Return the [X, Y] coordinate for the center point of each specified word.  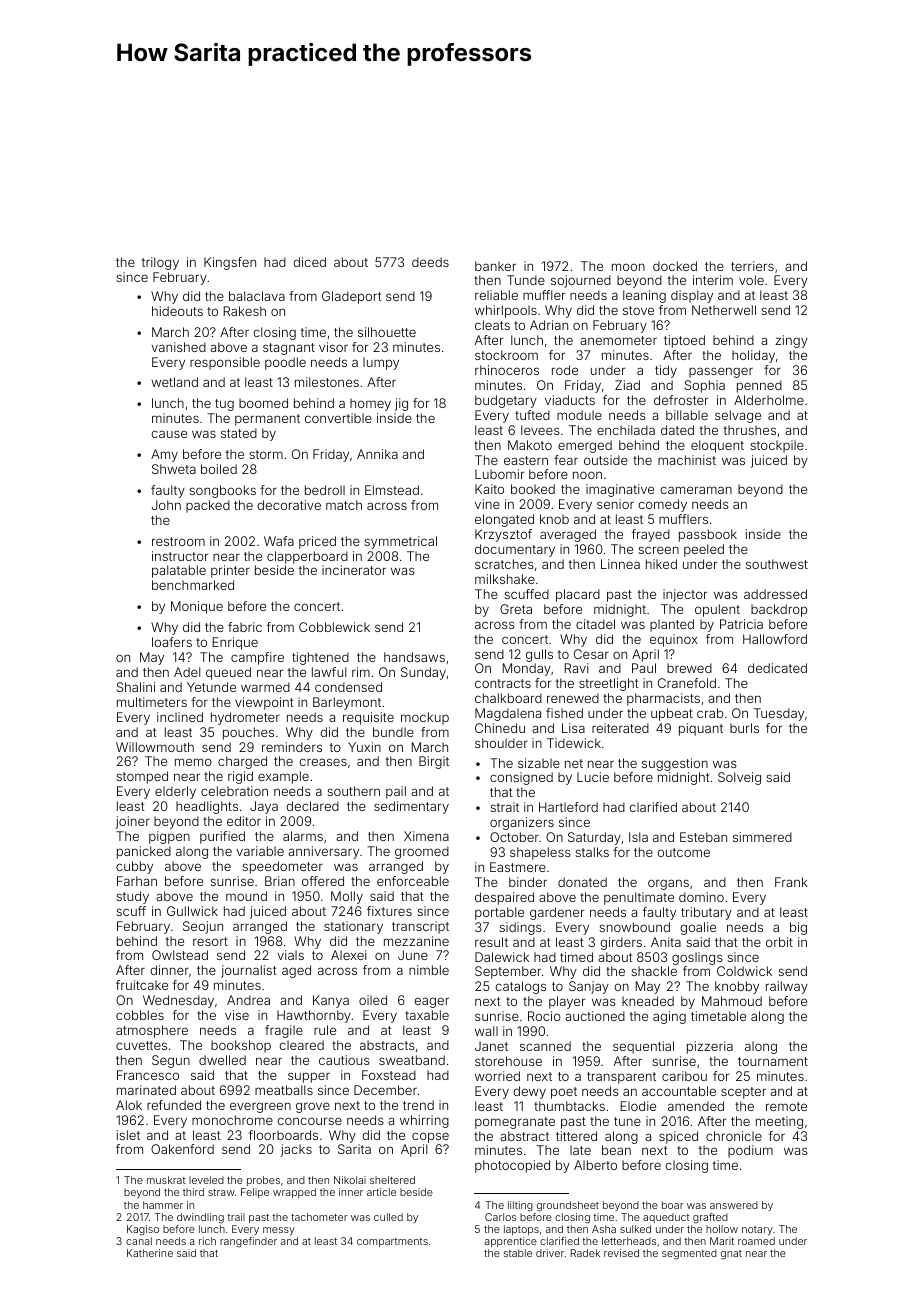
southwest [777, 564]
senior [615, 504]
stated [239, 433]
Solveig [739, 778]
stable [518, 1253]
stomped [142, 777]
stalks [592, 852]
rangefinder [248, 1242]
